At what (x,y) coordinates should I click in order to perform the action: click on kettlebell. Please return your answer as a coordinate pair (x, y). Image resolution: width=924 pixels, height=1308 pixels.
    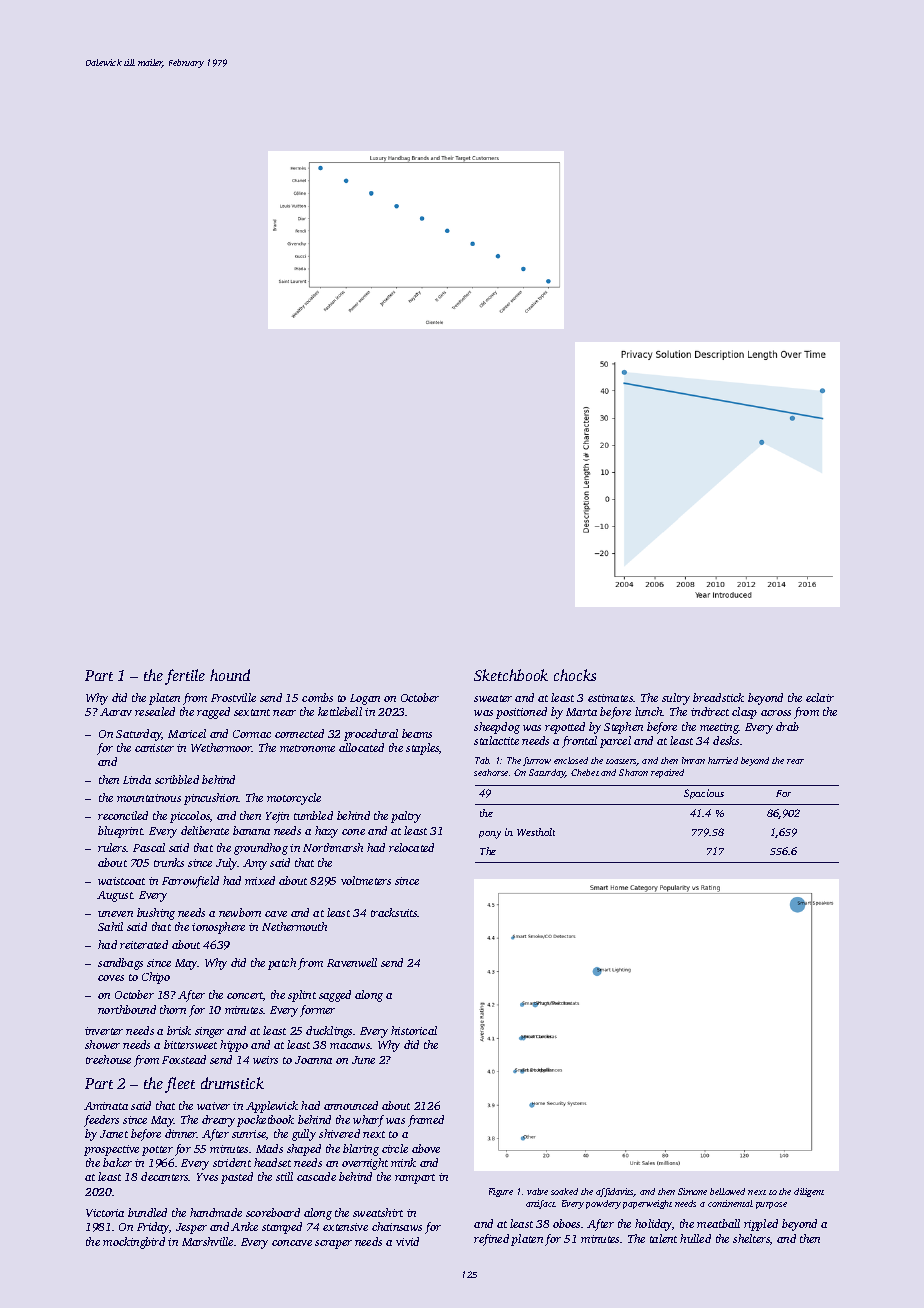
    Looking at the image, I should click on (340, 711).
